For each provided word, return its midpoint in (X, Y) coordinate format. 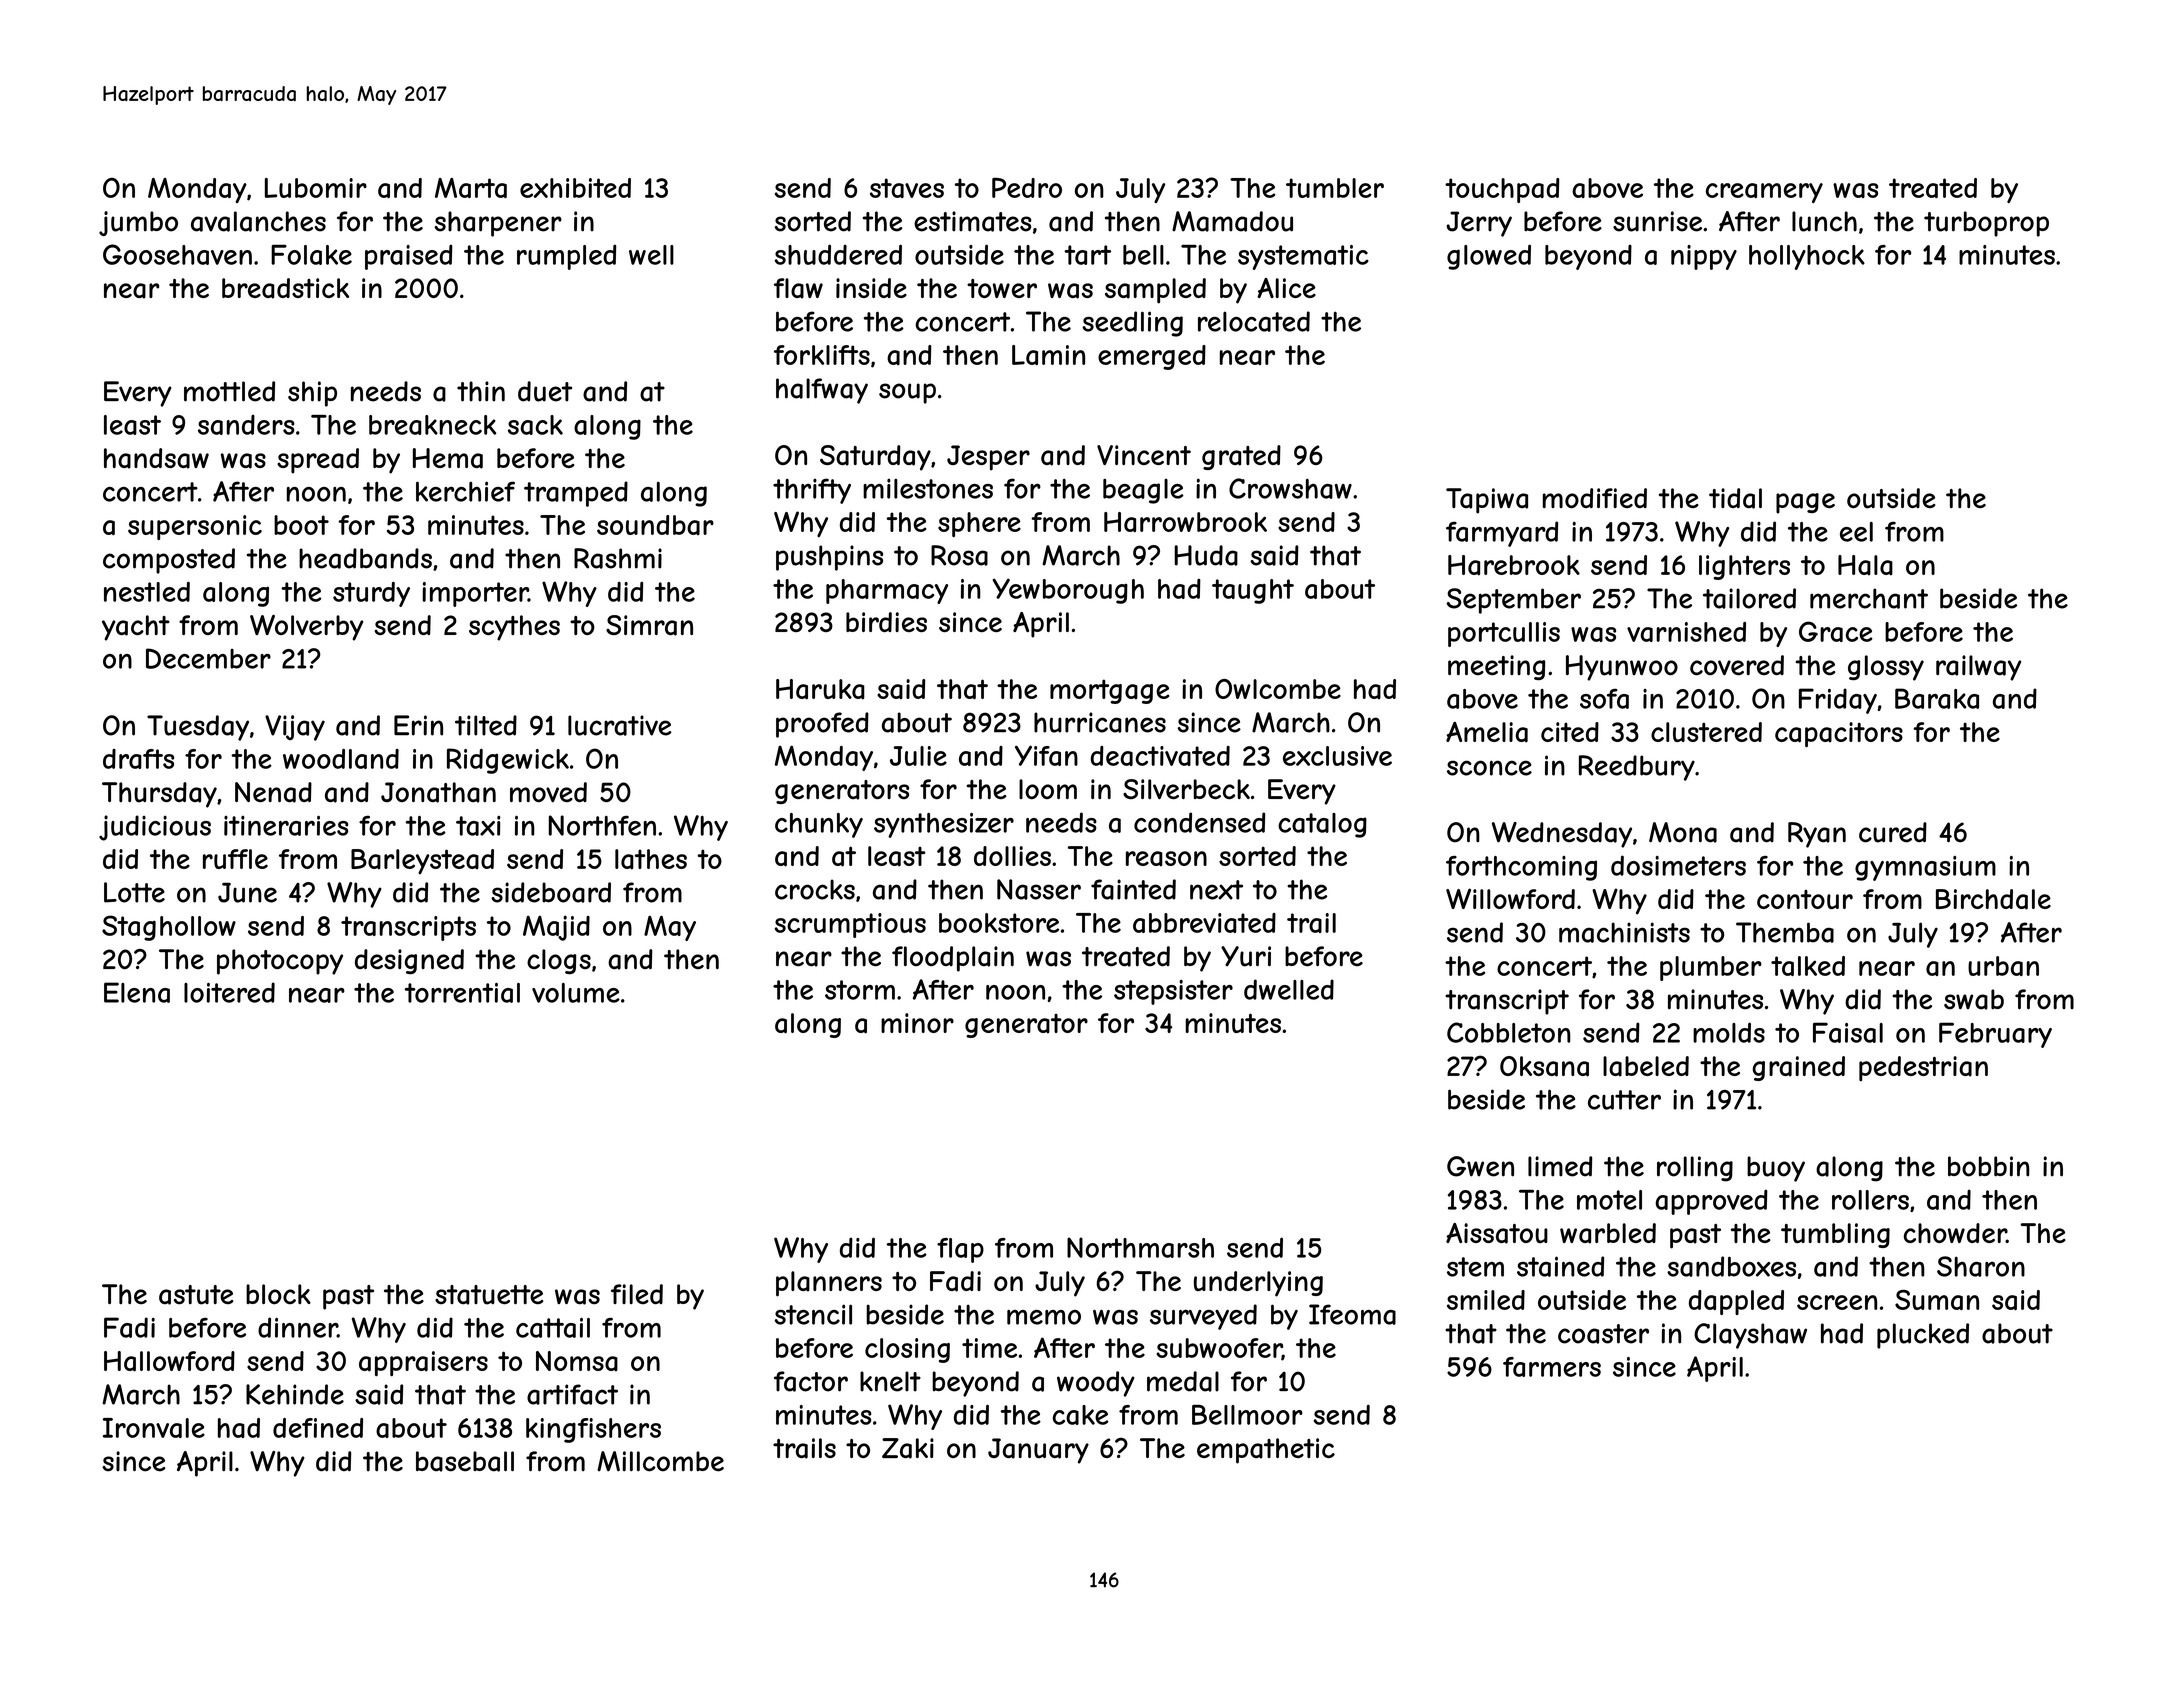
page (1805, 503)
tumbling (1835, 1235)
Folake (311, 254)
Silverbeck (1186, 789)
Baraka (1937, 698)
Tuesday (198, 728)
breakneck (432, 425)
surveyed (1203, 1317)
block (278, 1294)
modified (1595, 498)
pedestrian (1923, 1069)
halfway (822, 391)
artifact (572, 1394)
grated (1241, 457)
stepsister (1173, 992)
